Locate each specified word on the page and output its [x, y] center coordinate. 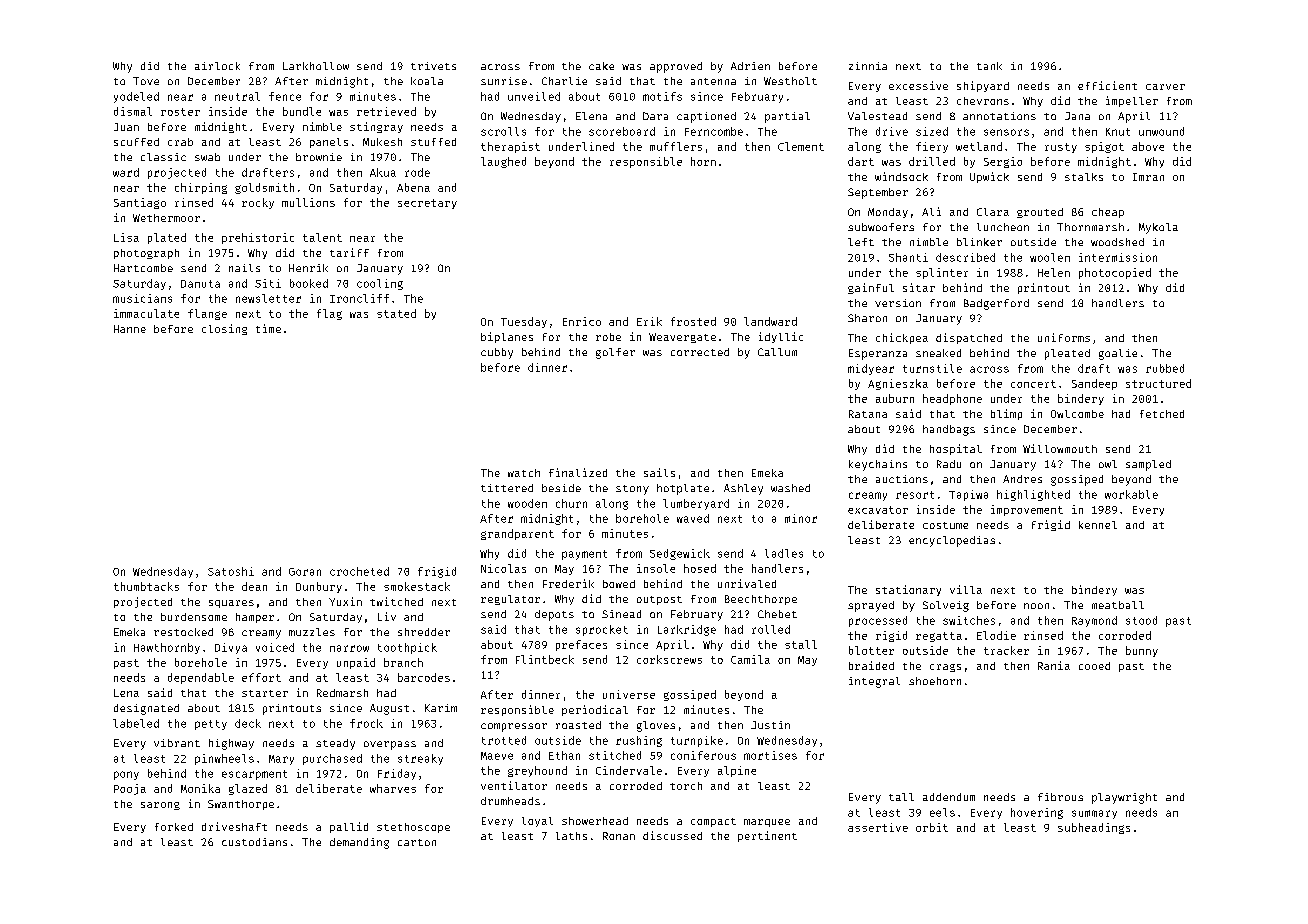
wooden [527, 503]
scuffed [136, 142]
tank [989, 66]
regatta [939, 637]
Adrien [750, 66]
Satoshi [231, 571]
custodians [254, 842]
